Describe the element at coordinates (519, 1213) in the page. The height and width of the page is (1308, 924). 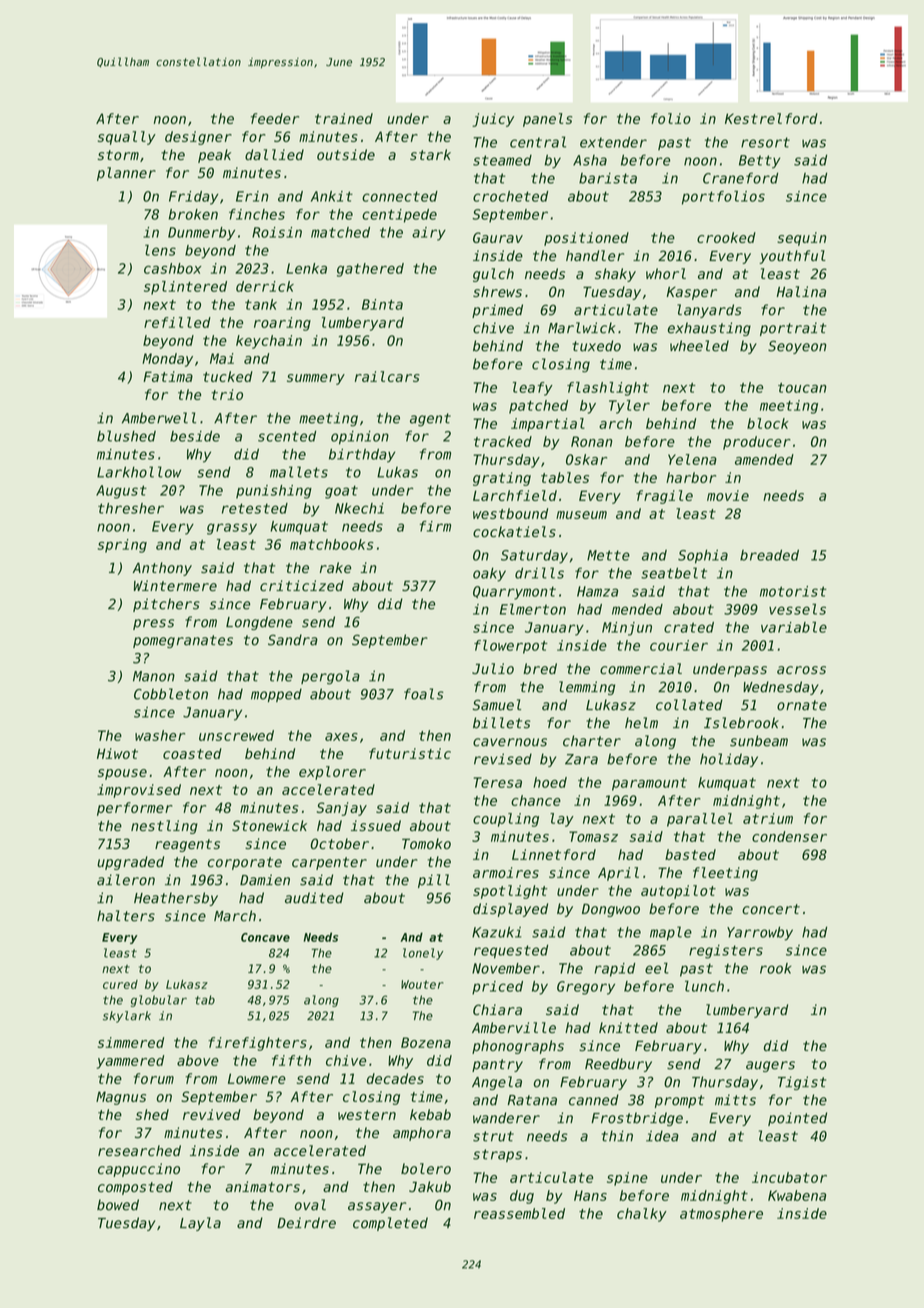
I see `reassembled` at that location.
